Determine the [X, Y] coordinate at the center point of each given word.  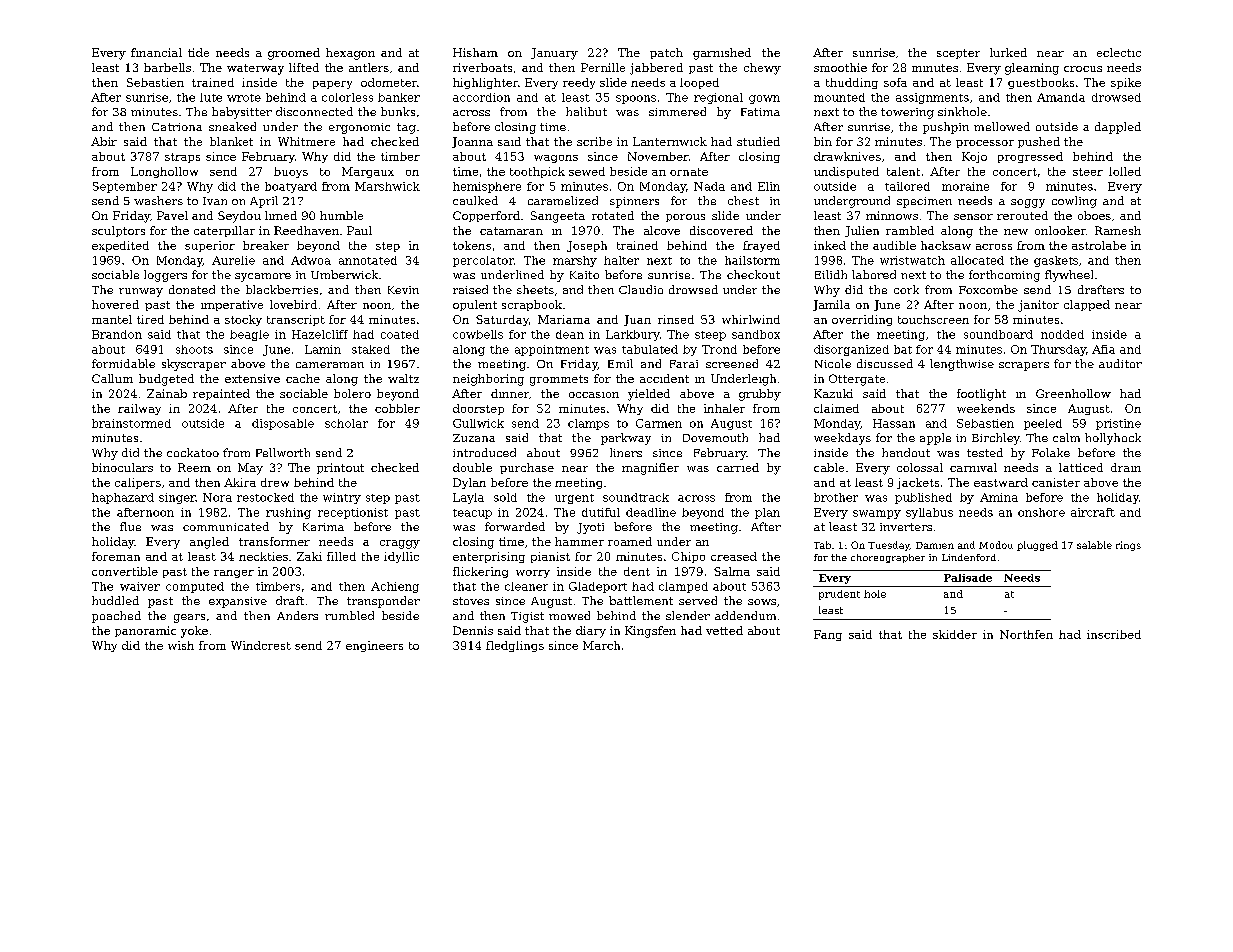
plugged [1037, 546]
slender [688, 615]
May [250, 469]
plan [767, 513]
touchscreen [933, 319]
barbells [167, 67]
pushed [1039, 142]
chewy [762, 69]
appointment [552, 350]
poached [116, 617]
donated [192, 289]
